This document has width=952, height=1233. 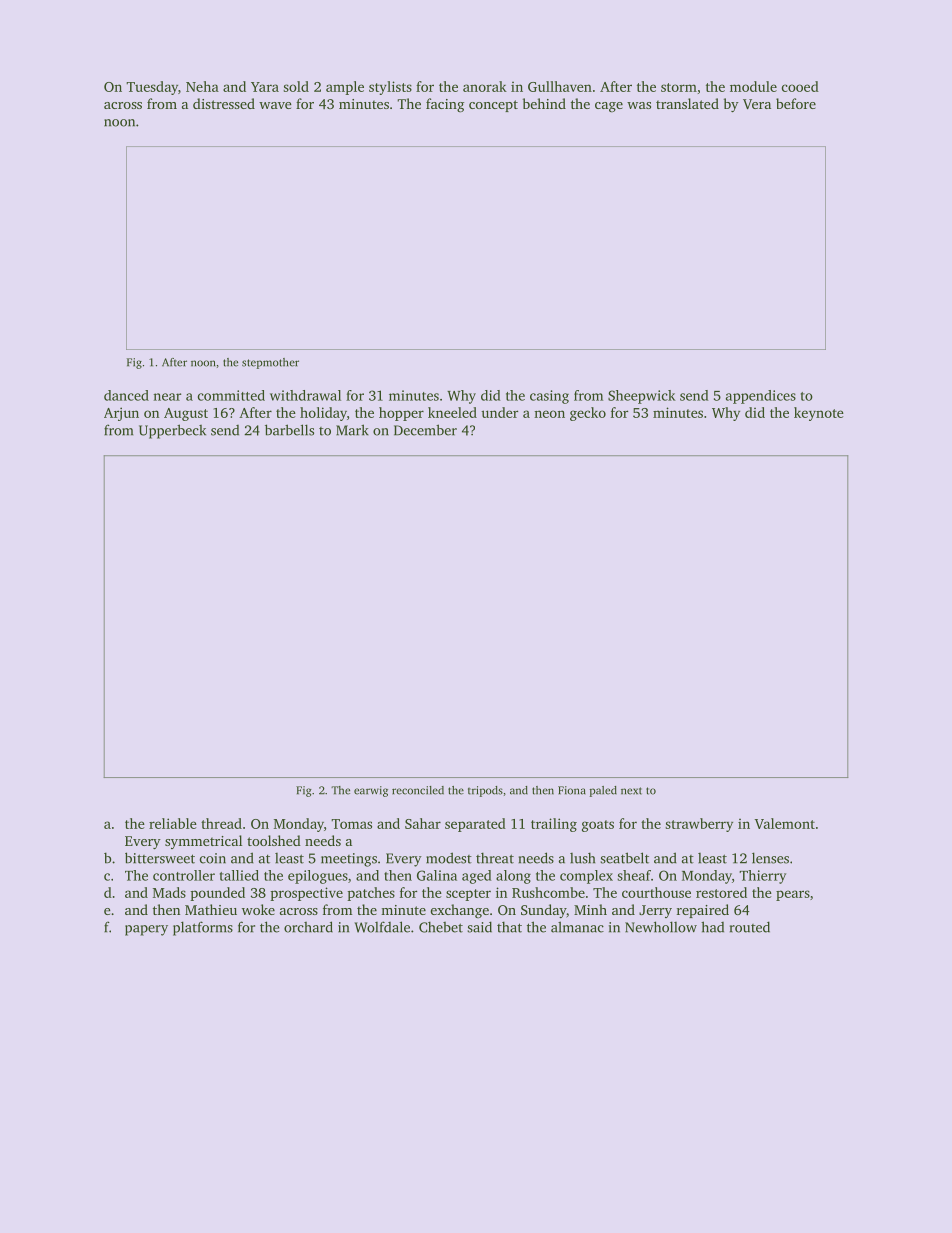 I want to click on woke, so click(x=258, y=909).
